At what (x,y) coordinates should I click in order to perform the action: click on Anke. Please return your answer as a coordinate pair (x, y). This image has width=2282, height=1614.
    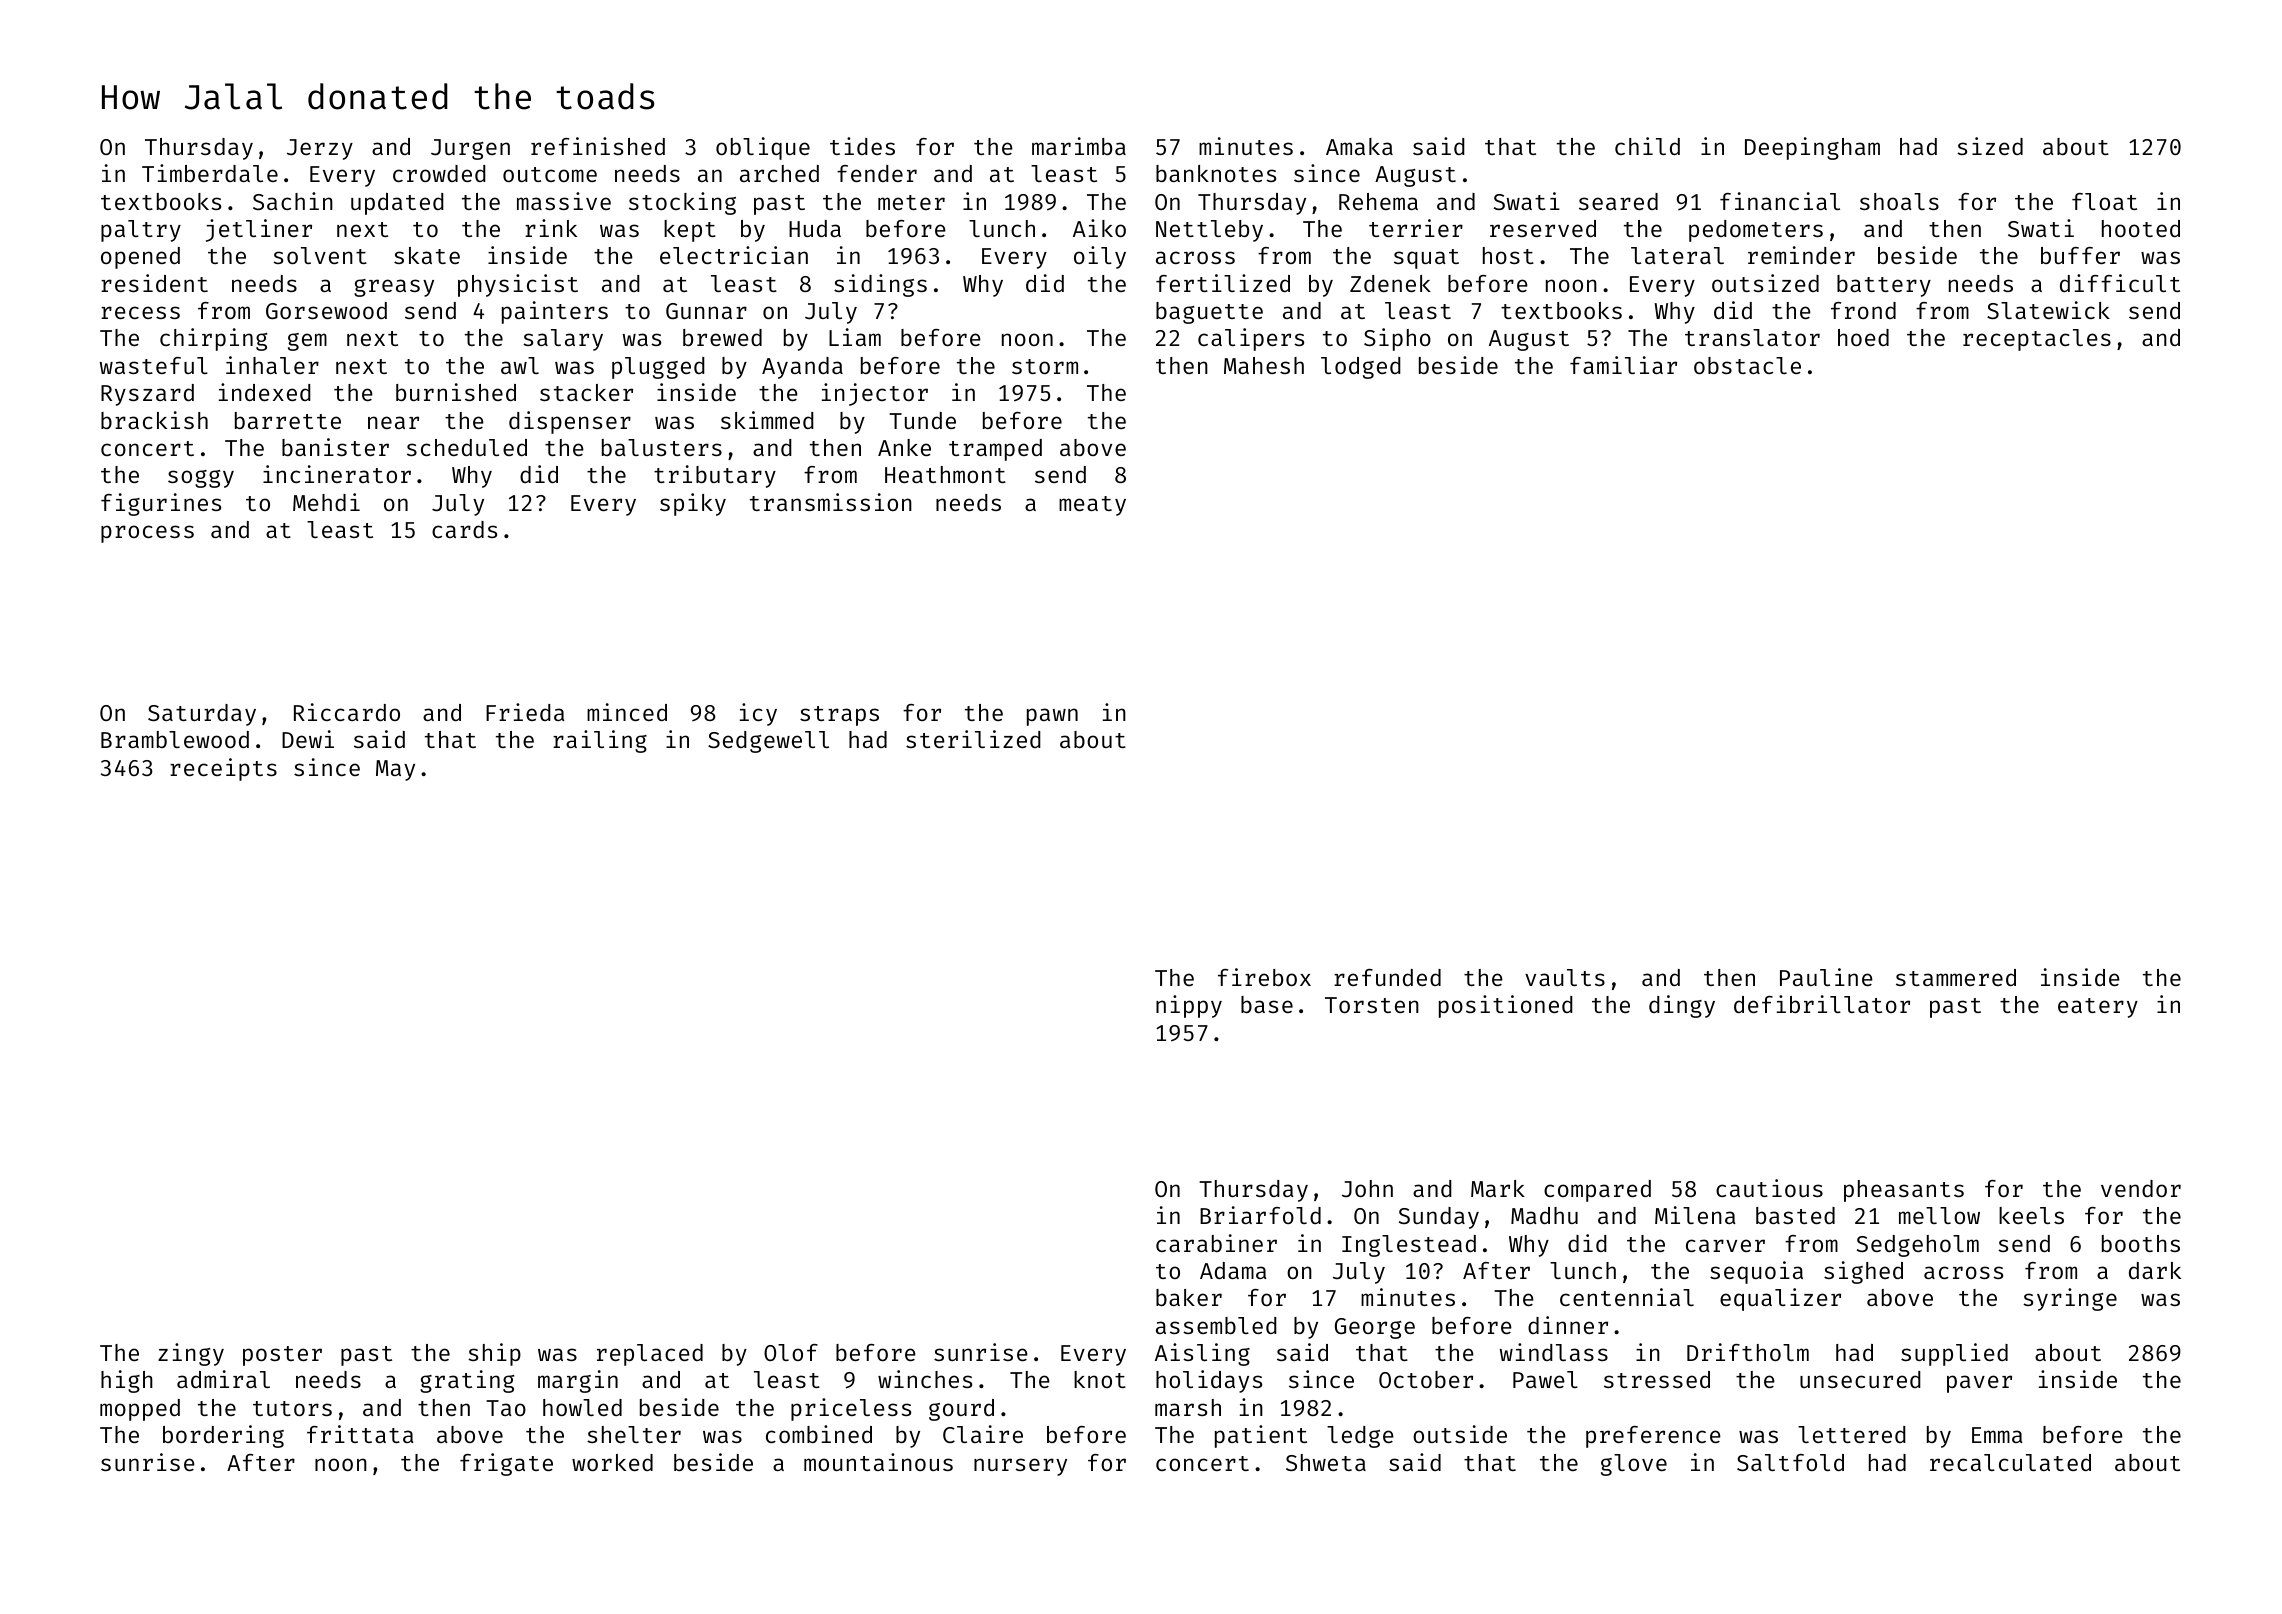
    Looking at the image, I should click on (904, 447).
